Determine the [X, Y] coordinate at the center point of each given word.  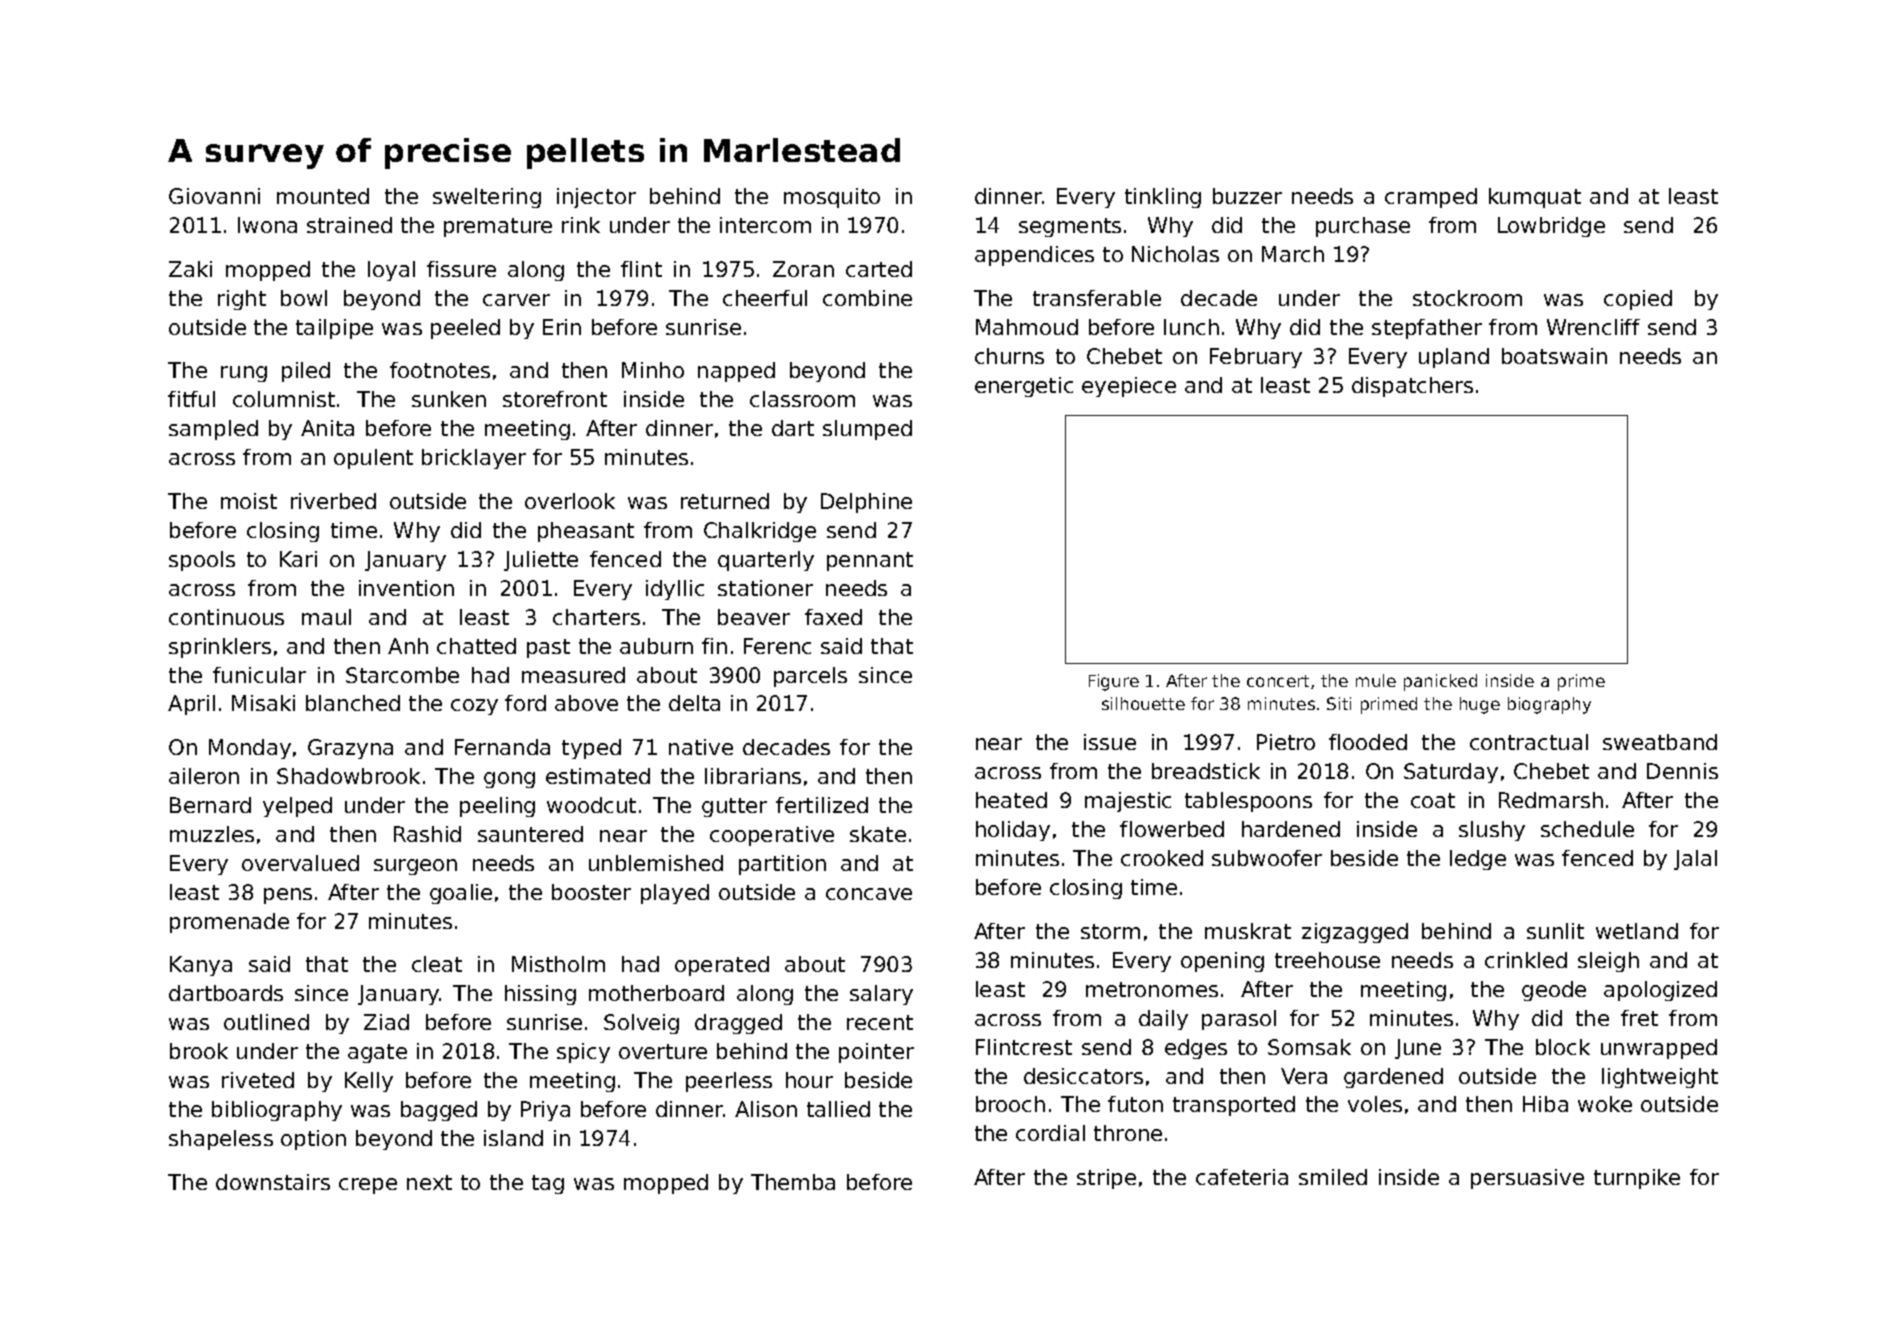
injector [596, 198]
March [1293, 254]
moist [249, 501]
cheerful [765, 298]
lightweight [1660, 1078]
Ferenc [777, 646]
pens [288, 896]
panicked [1440, 682]
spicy [583, 1053]
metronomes [1152, 989]
